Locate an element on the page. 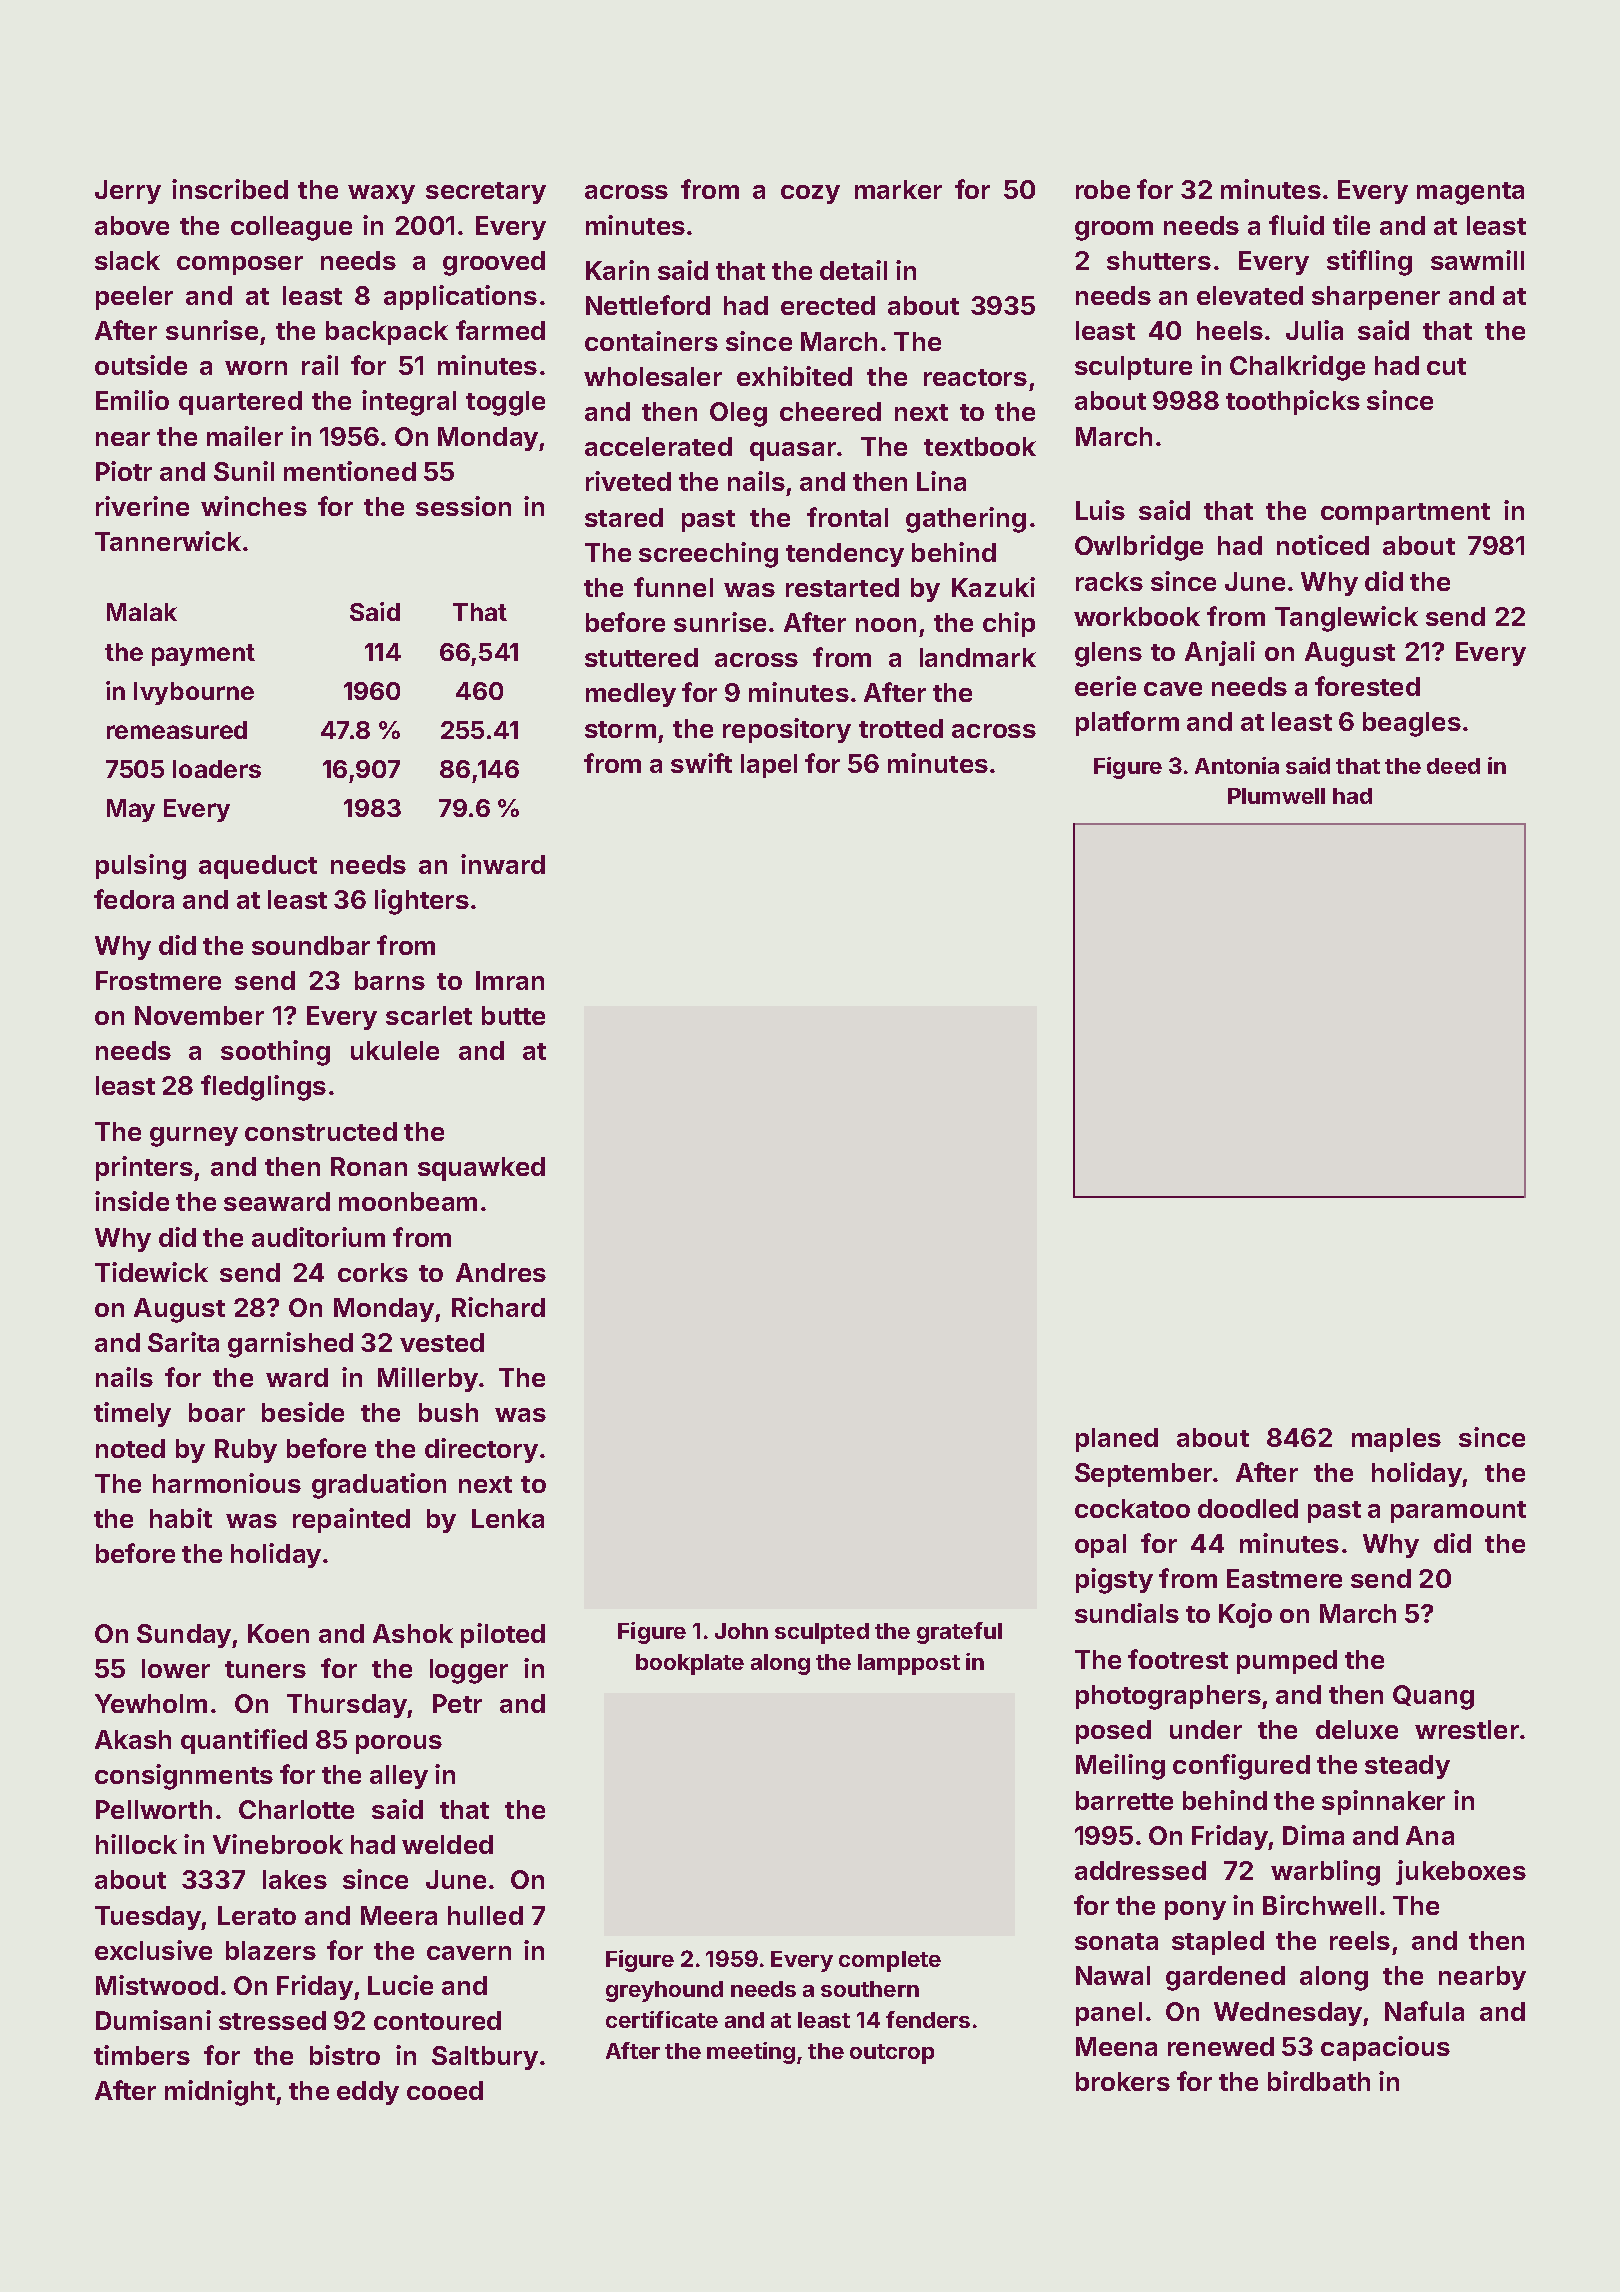 This document has height=2292, width=1620. birdbath is located at coordinates (1319, 2081).
